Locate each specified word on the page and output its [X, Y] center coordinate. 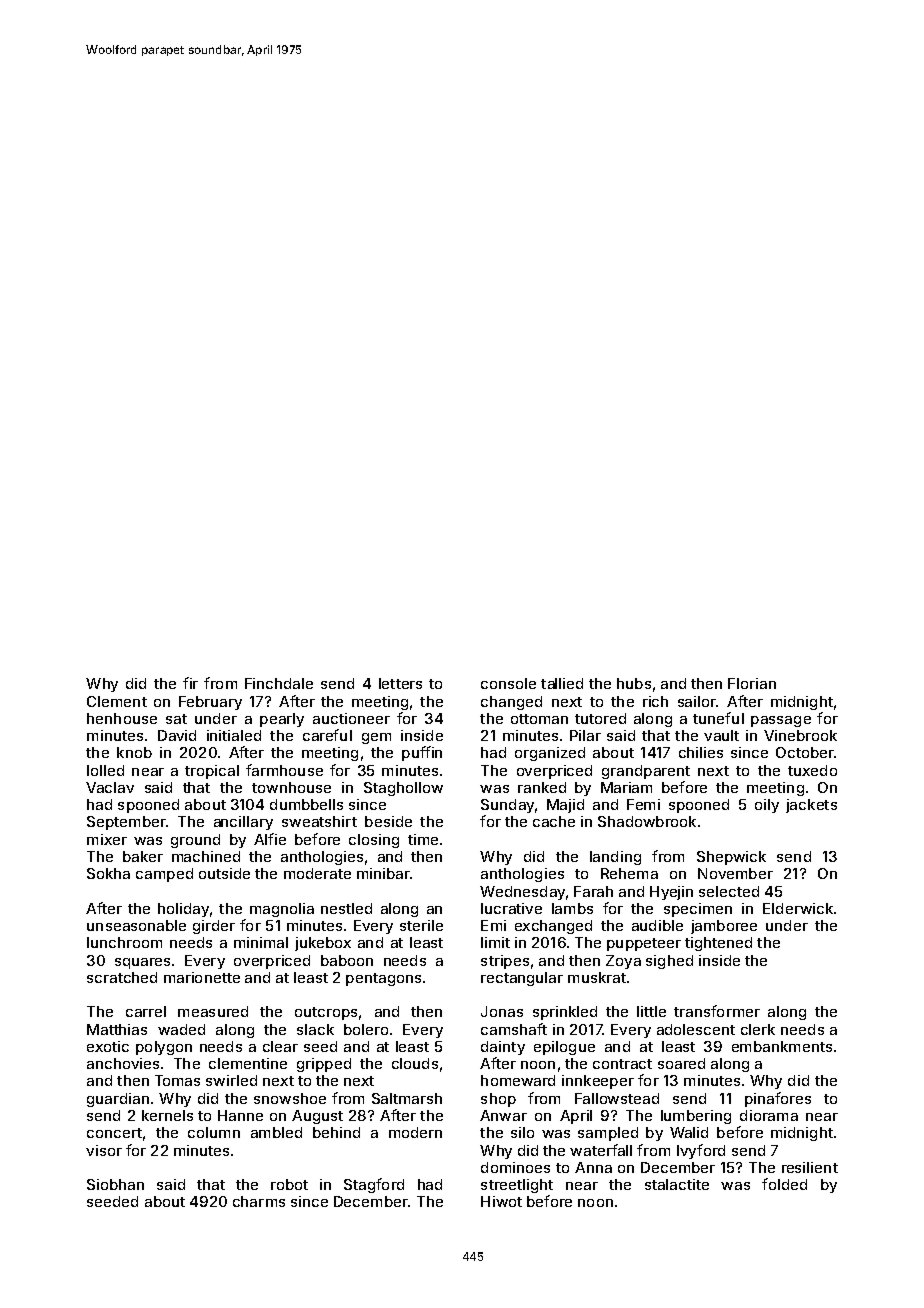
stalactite [677, 1184]
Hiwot [501, 1201]
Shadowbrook [647, 821]
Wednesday [522, 893]
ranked [542, 787]
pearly [282, 720]
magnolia [282, 910]
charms [259, 1201]
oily [767, 806]
